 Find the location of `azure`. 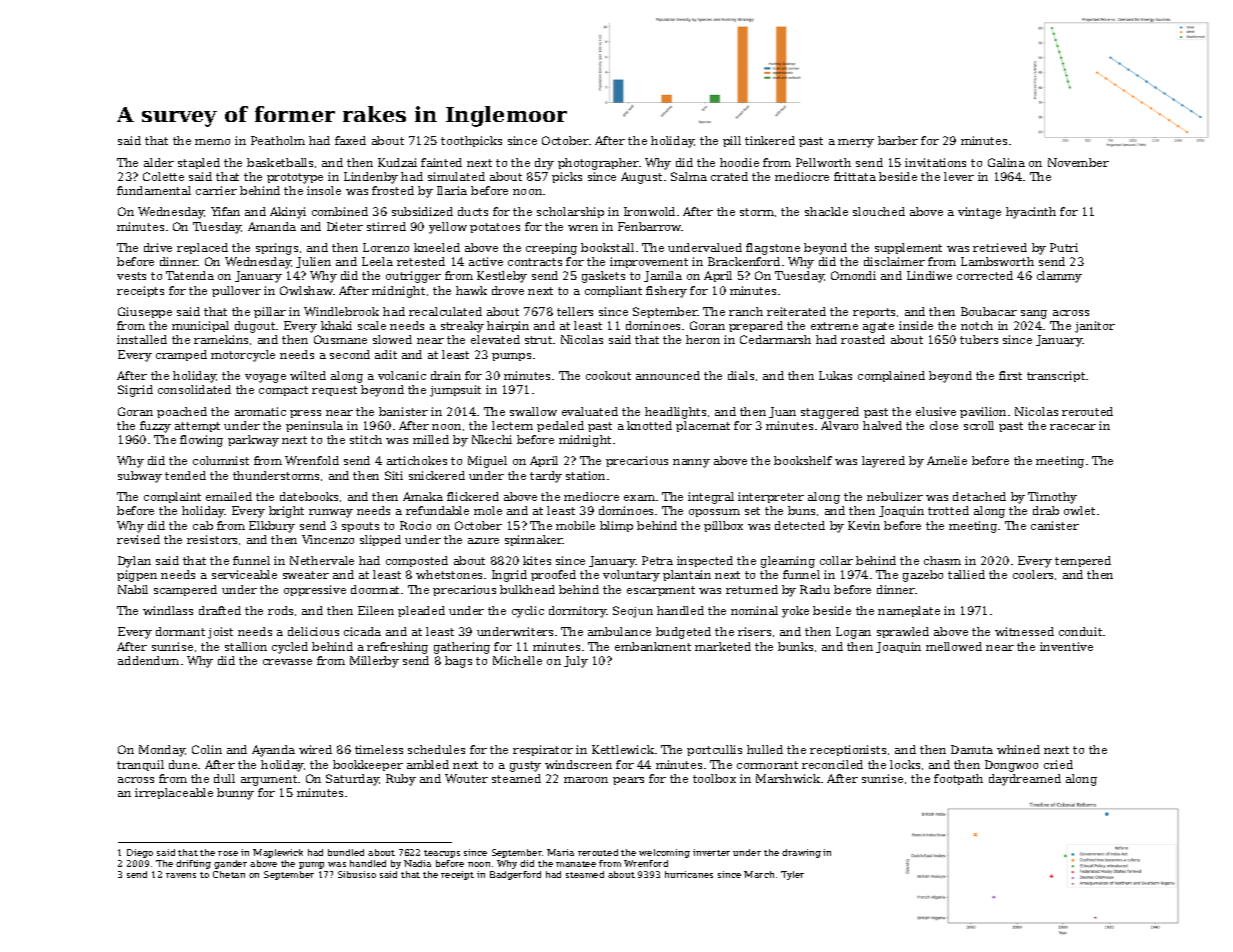

azure is located at coordinates (483, 541).
